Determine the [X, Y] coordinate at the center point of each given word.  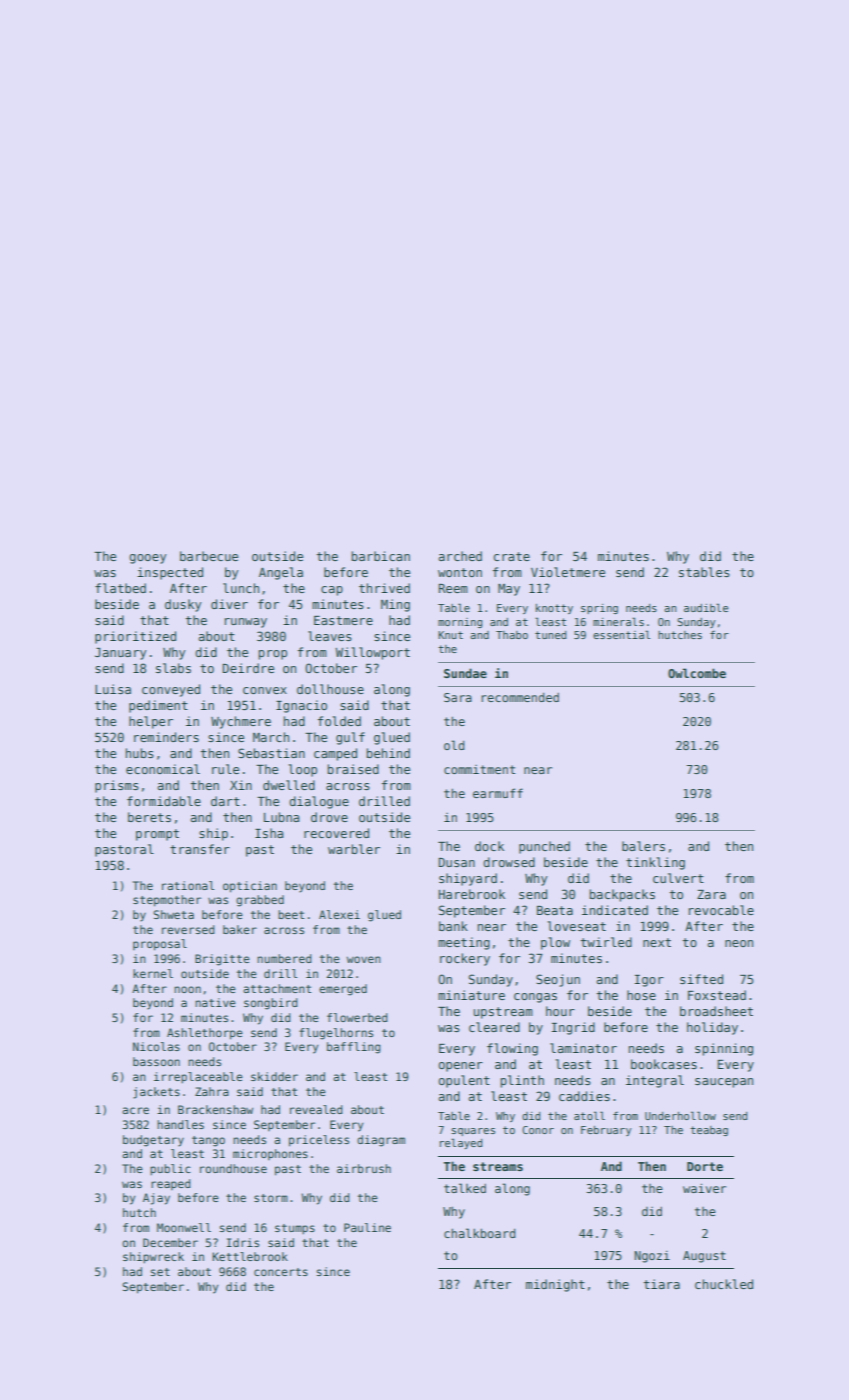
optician [250, 887]
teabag [709, 1131]
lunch [241, 588]
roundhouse [233, 1168]
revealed [316, 1109]
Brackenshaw [215, 1109]
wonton [460, 572]
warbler [354, 849]
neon [739, 943]
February [606, 1131]
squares [473, 1132]
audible [706, 607]
